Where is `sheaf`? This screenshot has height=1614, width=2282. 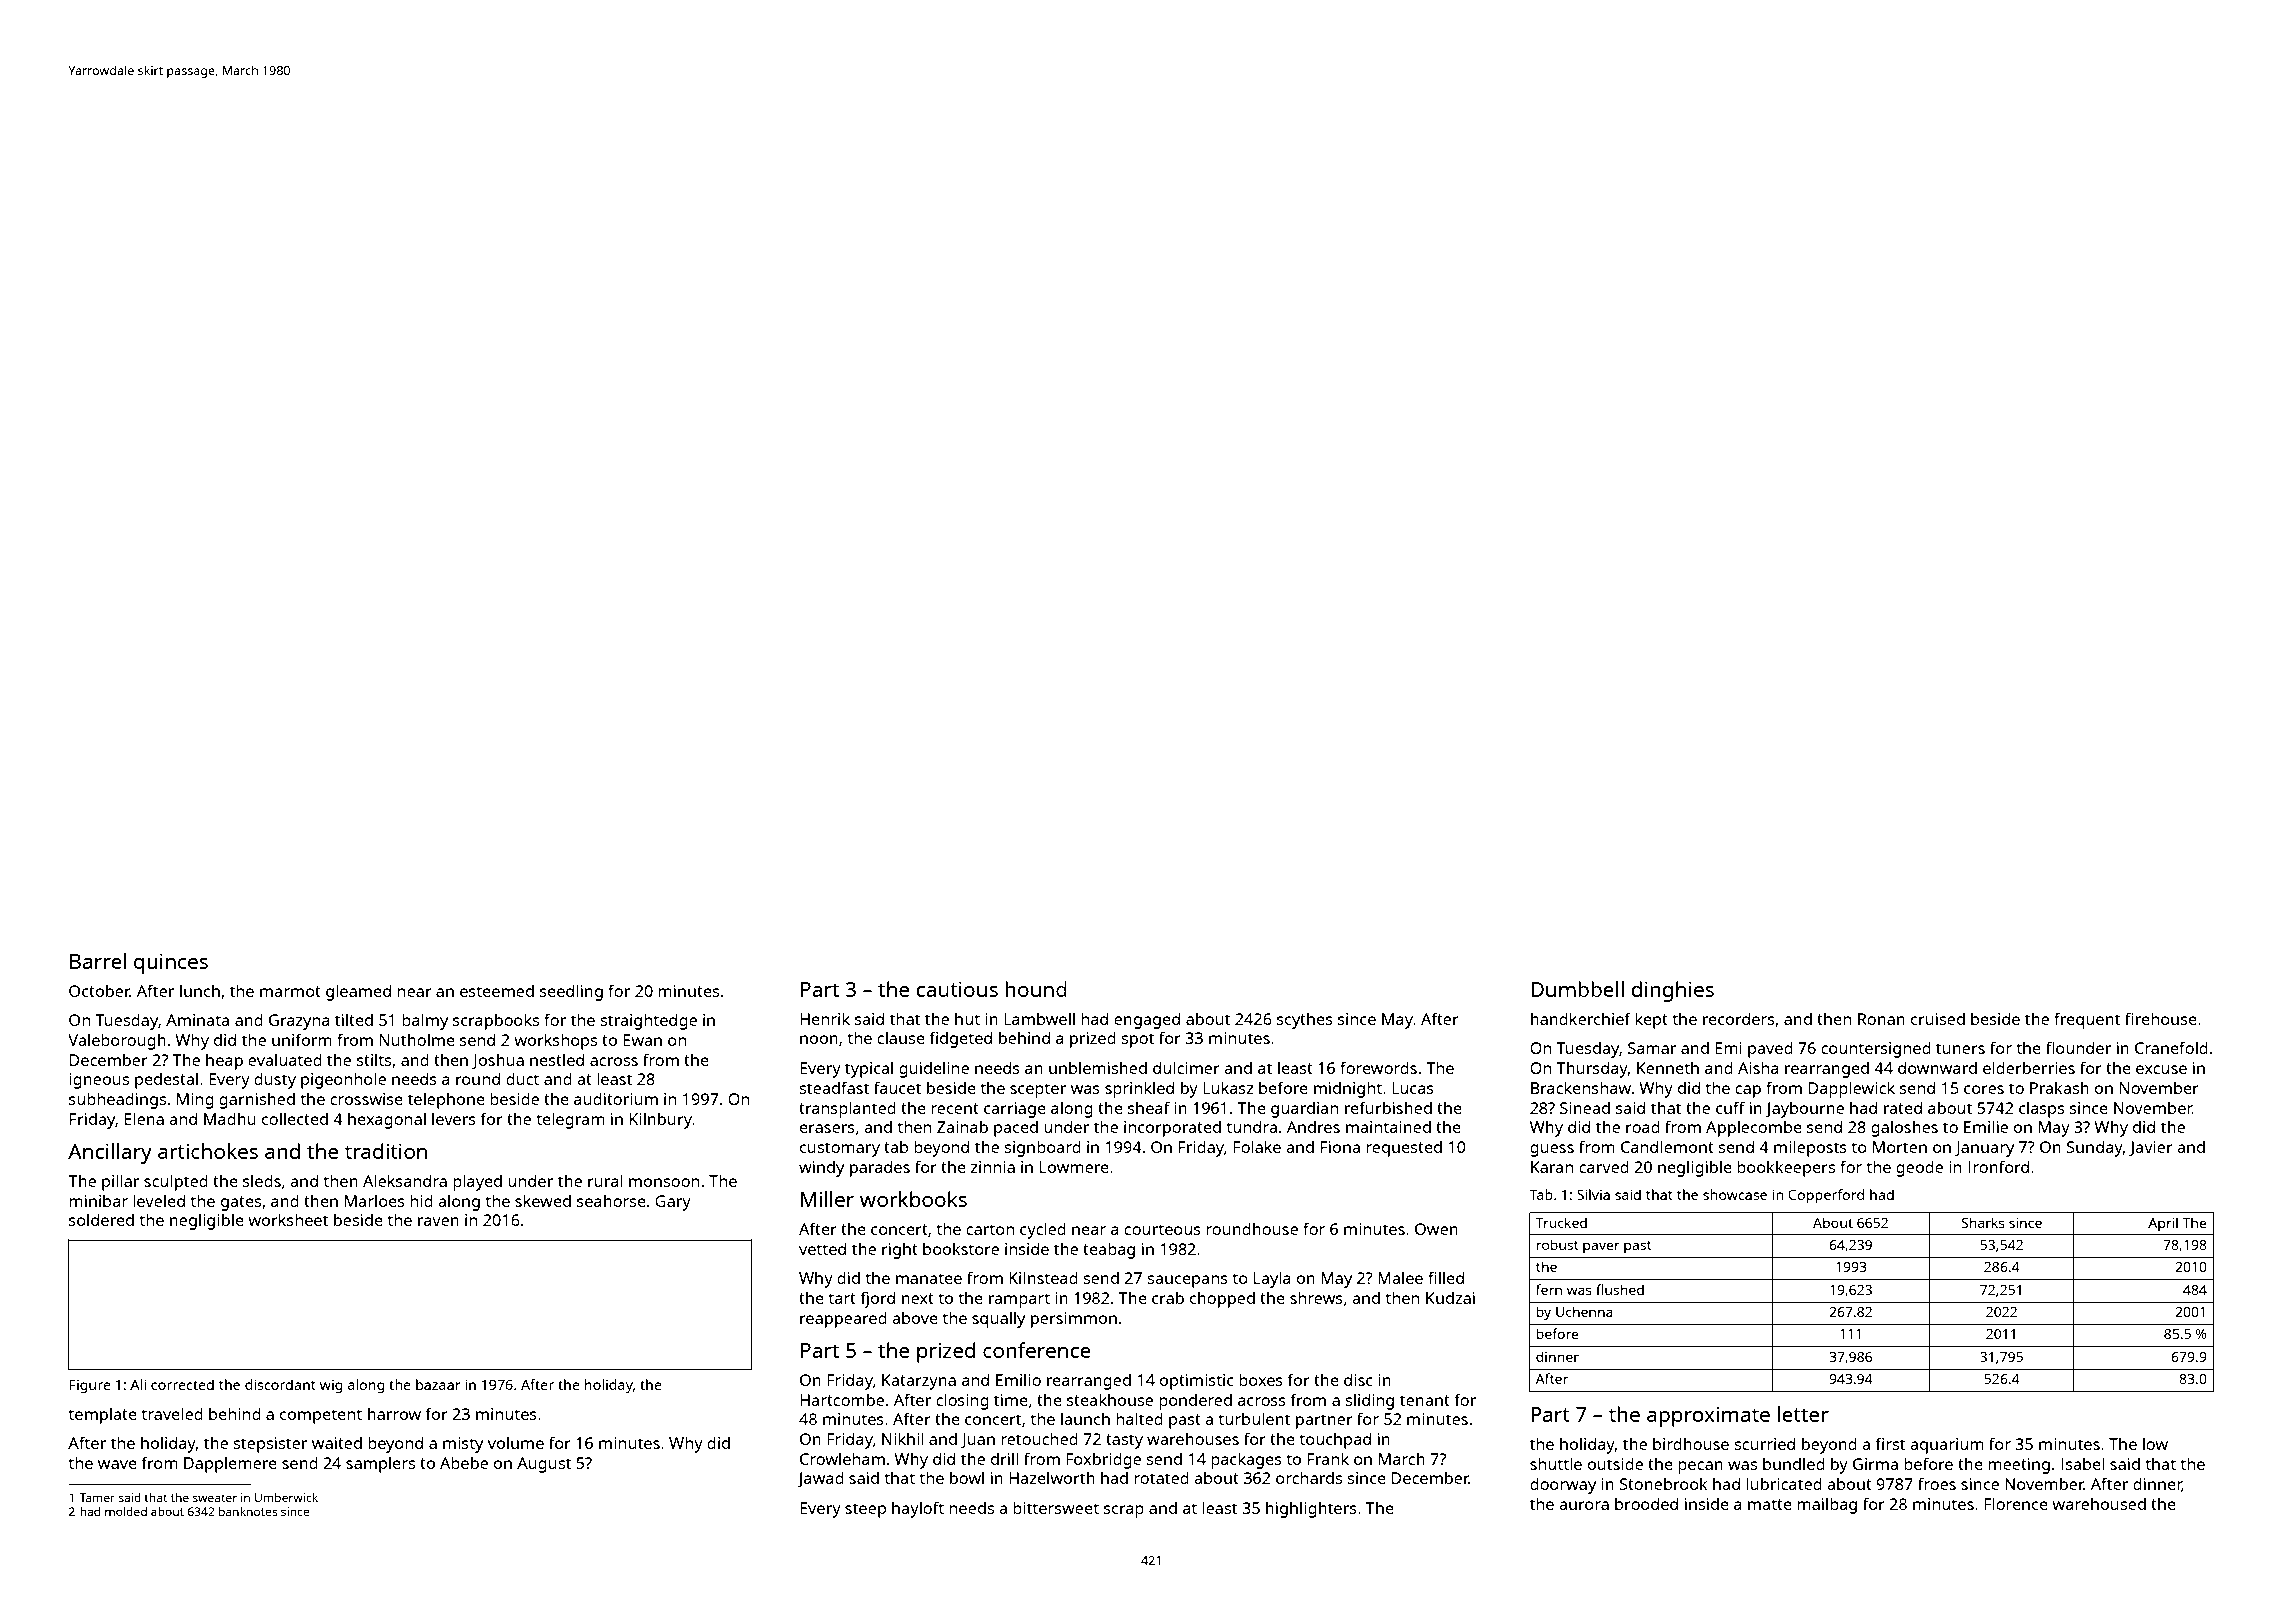 sheaf is located at coordinates (1149, 1107).
